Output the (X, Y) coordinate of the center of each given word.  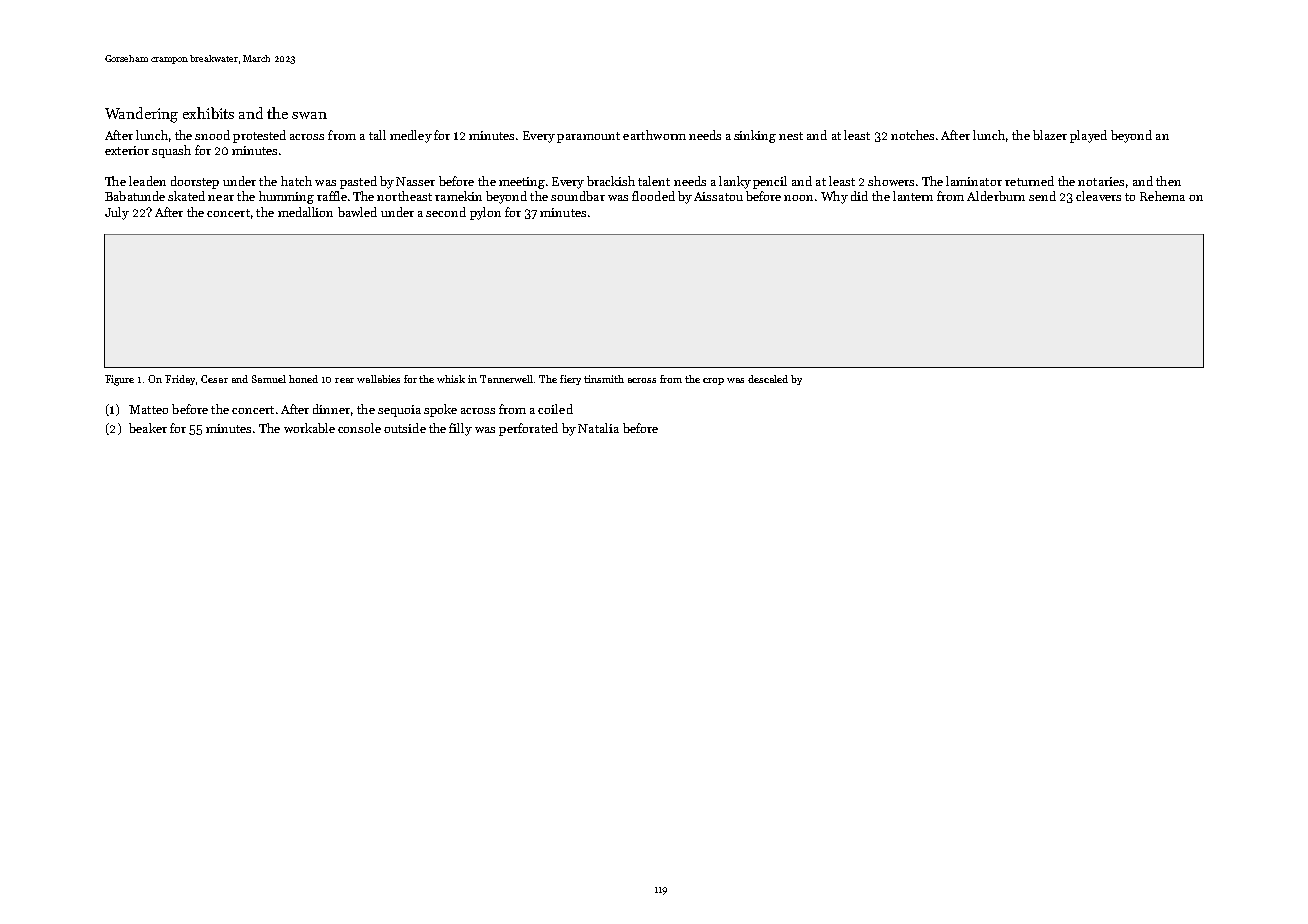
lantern (913, 196)
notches (912, 135)
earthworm (654, 135)
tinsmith (604, 379)
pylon (485, 213)
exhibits (208, 113)
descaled (768, 379)
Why (834, 197)
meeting (522, 183)
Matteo (148, 409)
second (446, 212)
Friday (180, 380)
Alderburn (996, 196)
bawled (357, 212)
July (117, 213)
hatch (296, 181)
